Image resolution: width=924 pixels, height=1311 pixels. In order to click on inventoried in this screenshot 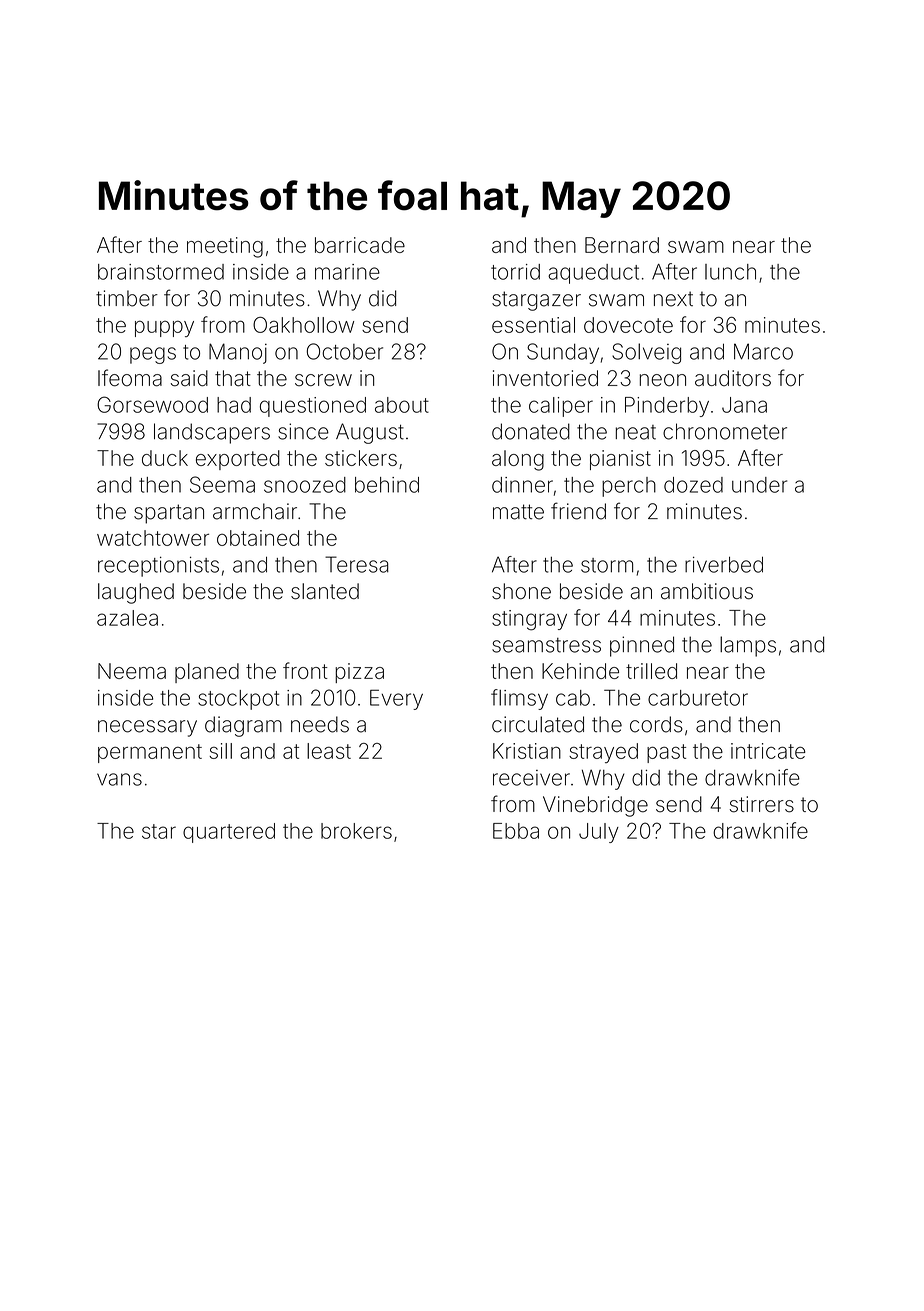, I will do `click(545, 378)`.
